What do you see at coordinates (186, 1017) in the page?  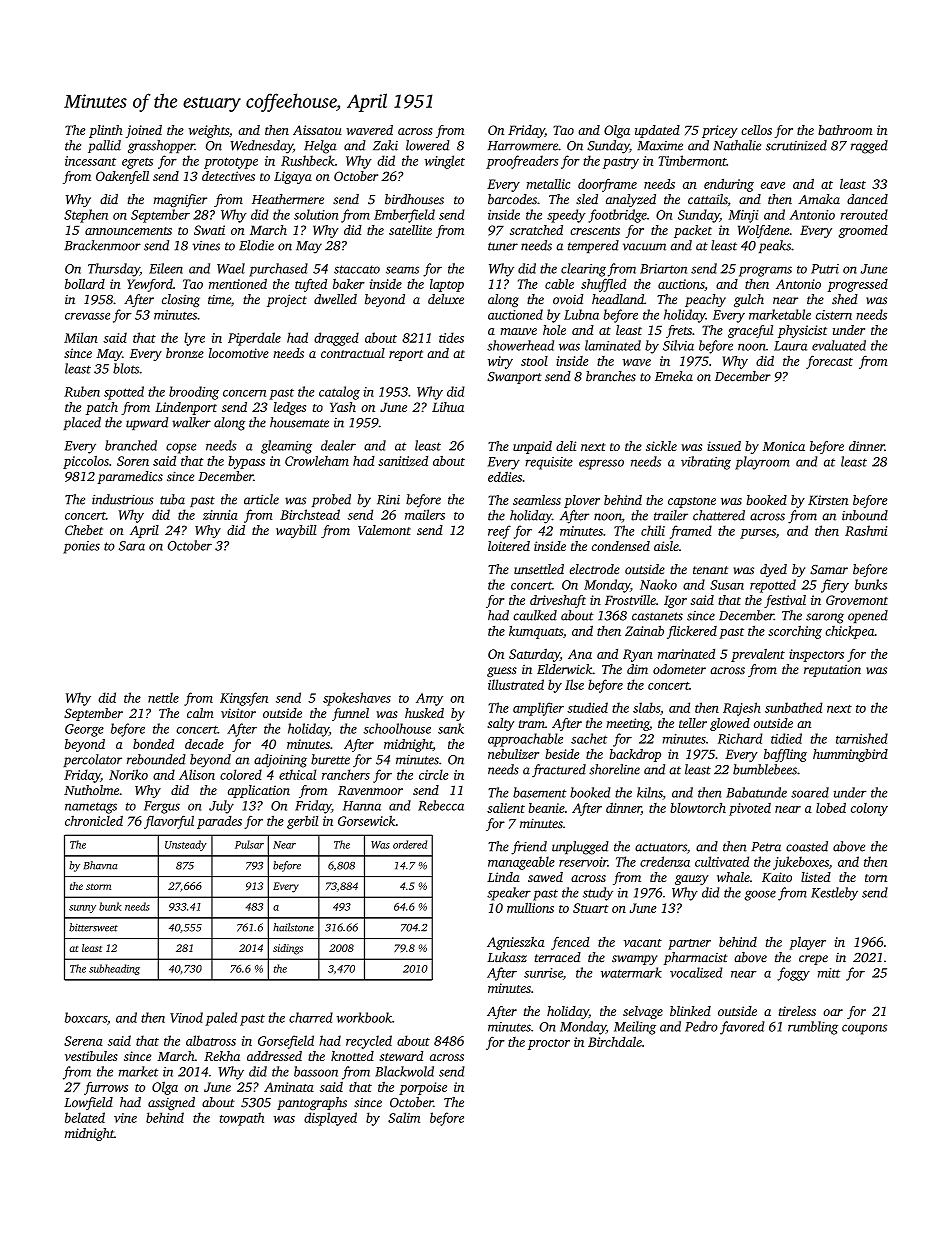 I see `Vinod` at bounding box center [186, 1017].
